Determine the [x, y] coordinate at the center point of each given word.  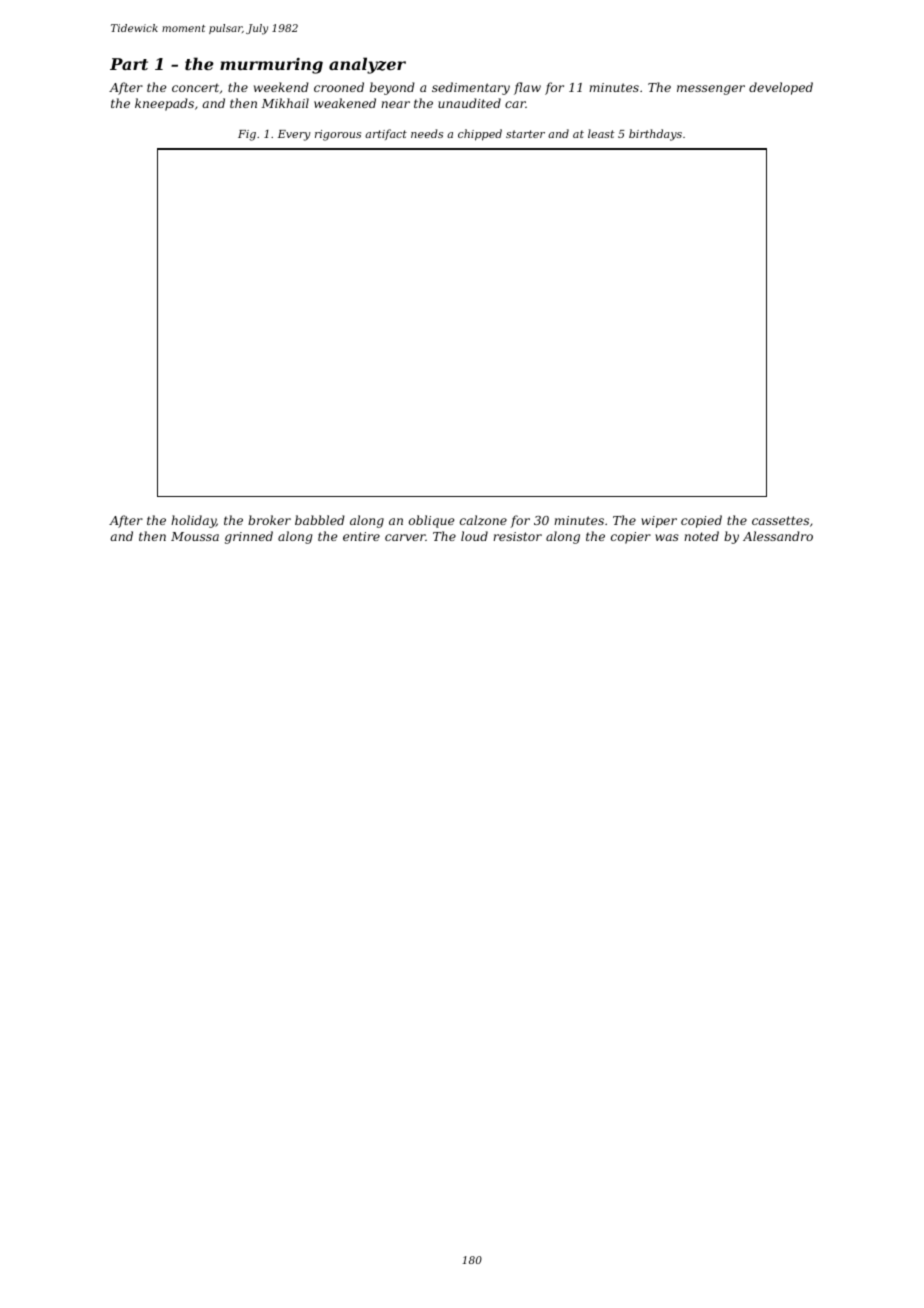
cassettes [780, 520]
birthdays [655, 135]
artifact [386, 134]
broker [269, 520]
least [601, 133]
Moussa [195, 536]
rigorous [338, 135]
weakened [345, 103]
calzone [483, 520]
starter [525, 134]
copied [701, 521]
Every [294, 135]
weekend [281, 87]
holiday [193, 521]
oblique [431, 521]
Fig [247, 135]
